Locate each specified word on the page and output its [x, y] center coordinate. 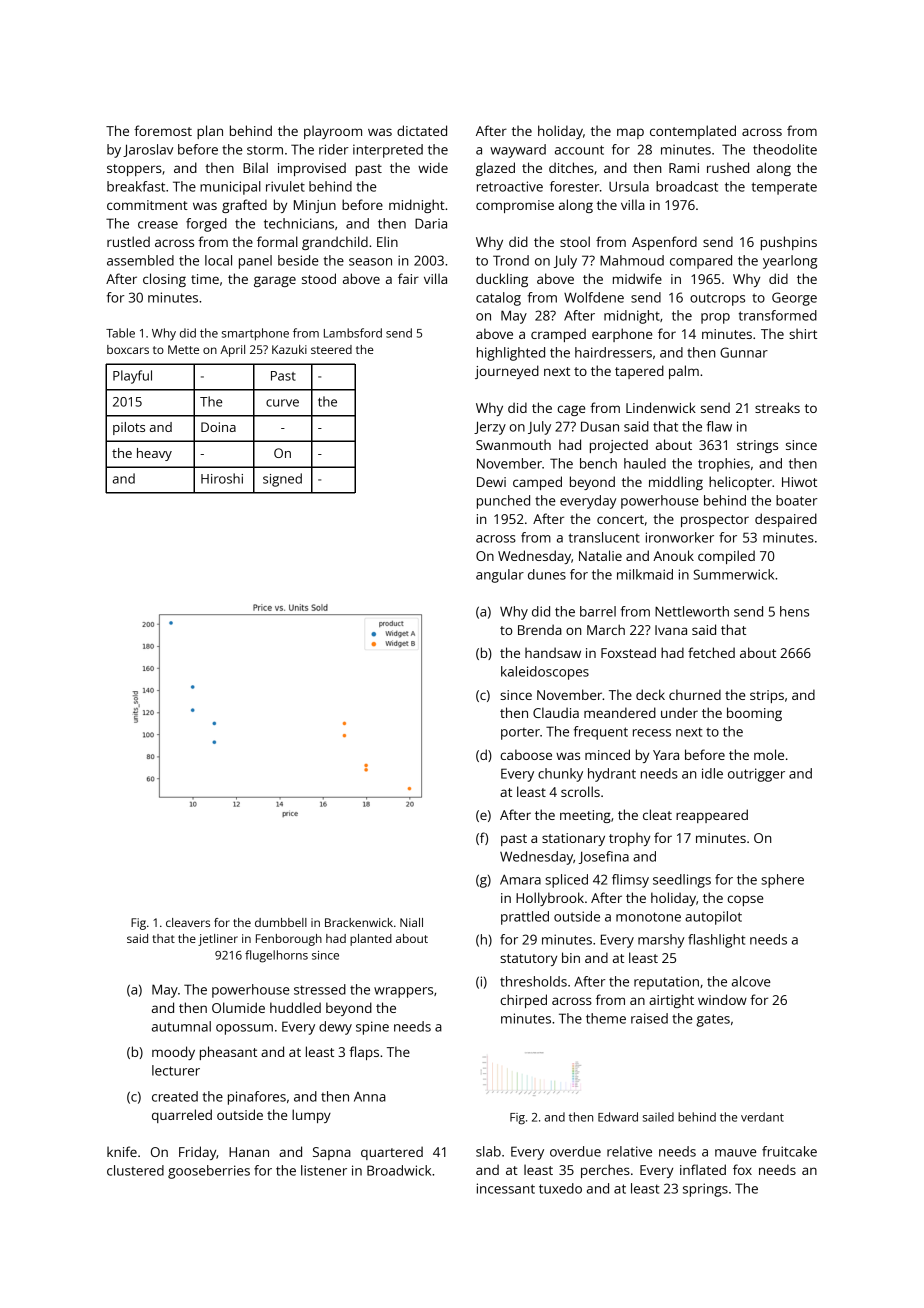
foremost [163, 130]
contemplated [693, 132]
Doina [218, 427]
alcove [751, 981]
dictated [422, 130]
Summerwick [733, 574]
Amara [520, 880]
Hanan [249, 1152]
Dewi [491, 482]
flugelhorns [276, 956]
